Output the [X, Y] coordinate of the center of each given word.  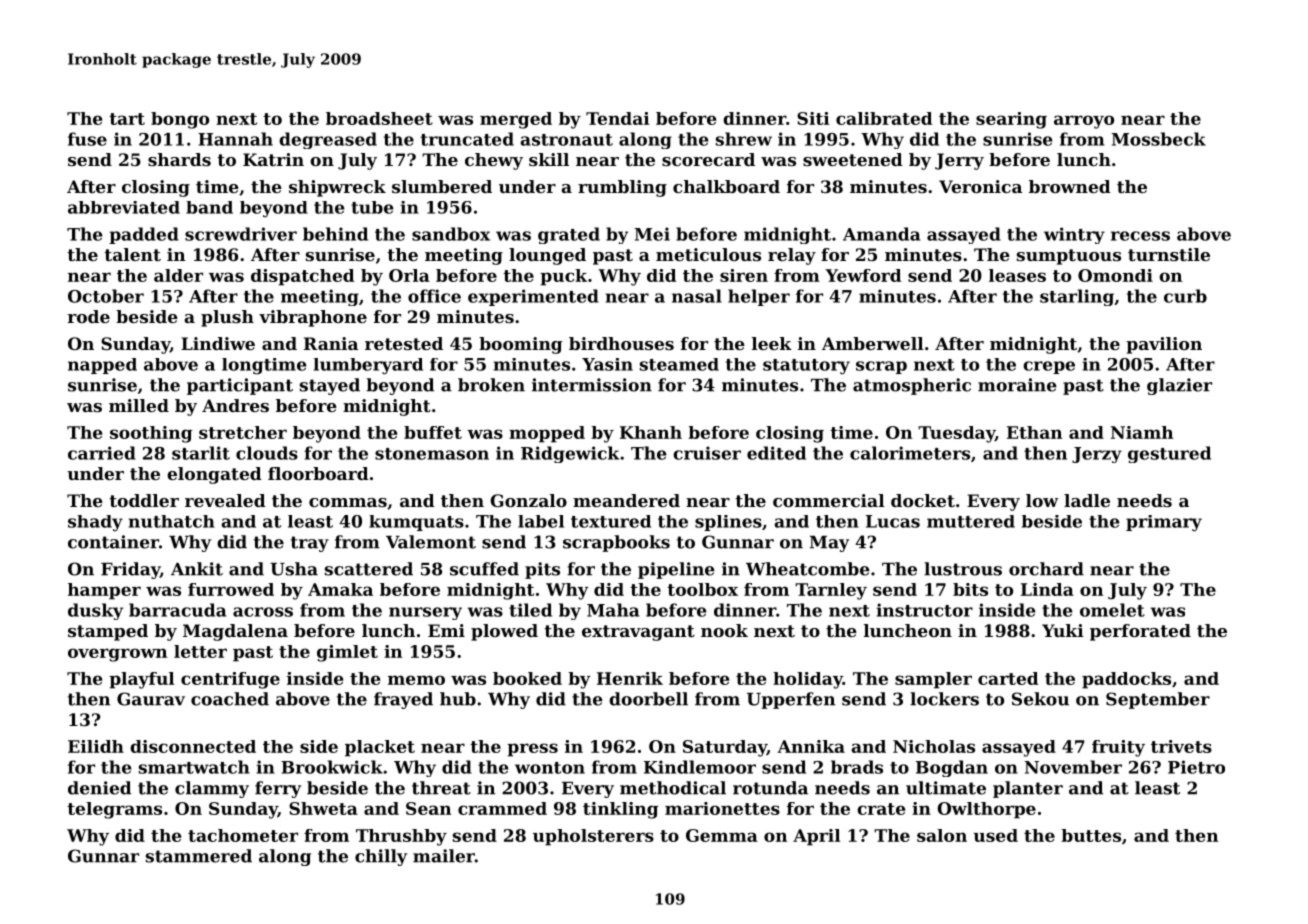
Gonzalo [528, 500]
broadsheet [379, 118]
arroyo [1084, 122]
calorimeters [910, 453]
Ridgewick [570, 454]
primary [1164, 523]
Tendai [617, 118]
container [113, 542]
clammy [212, 789]
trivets [1181, 746]
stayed [330, 386]
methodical [673, 788]
